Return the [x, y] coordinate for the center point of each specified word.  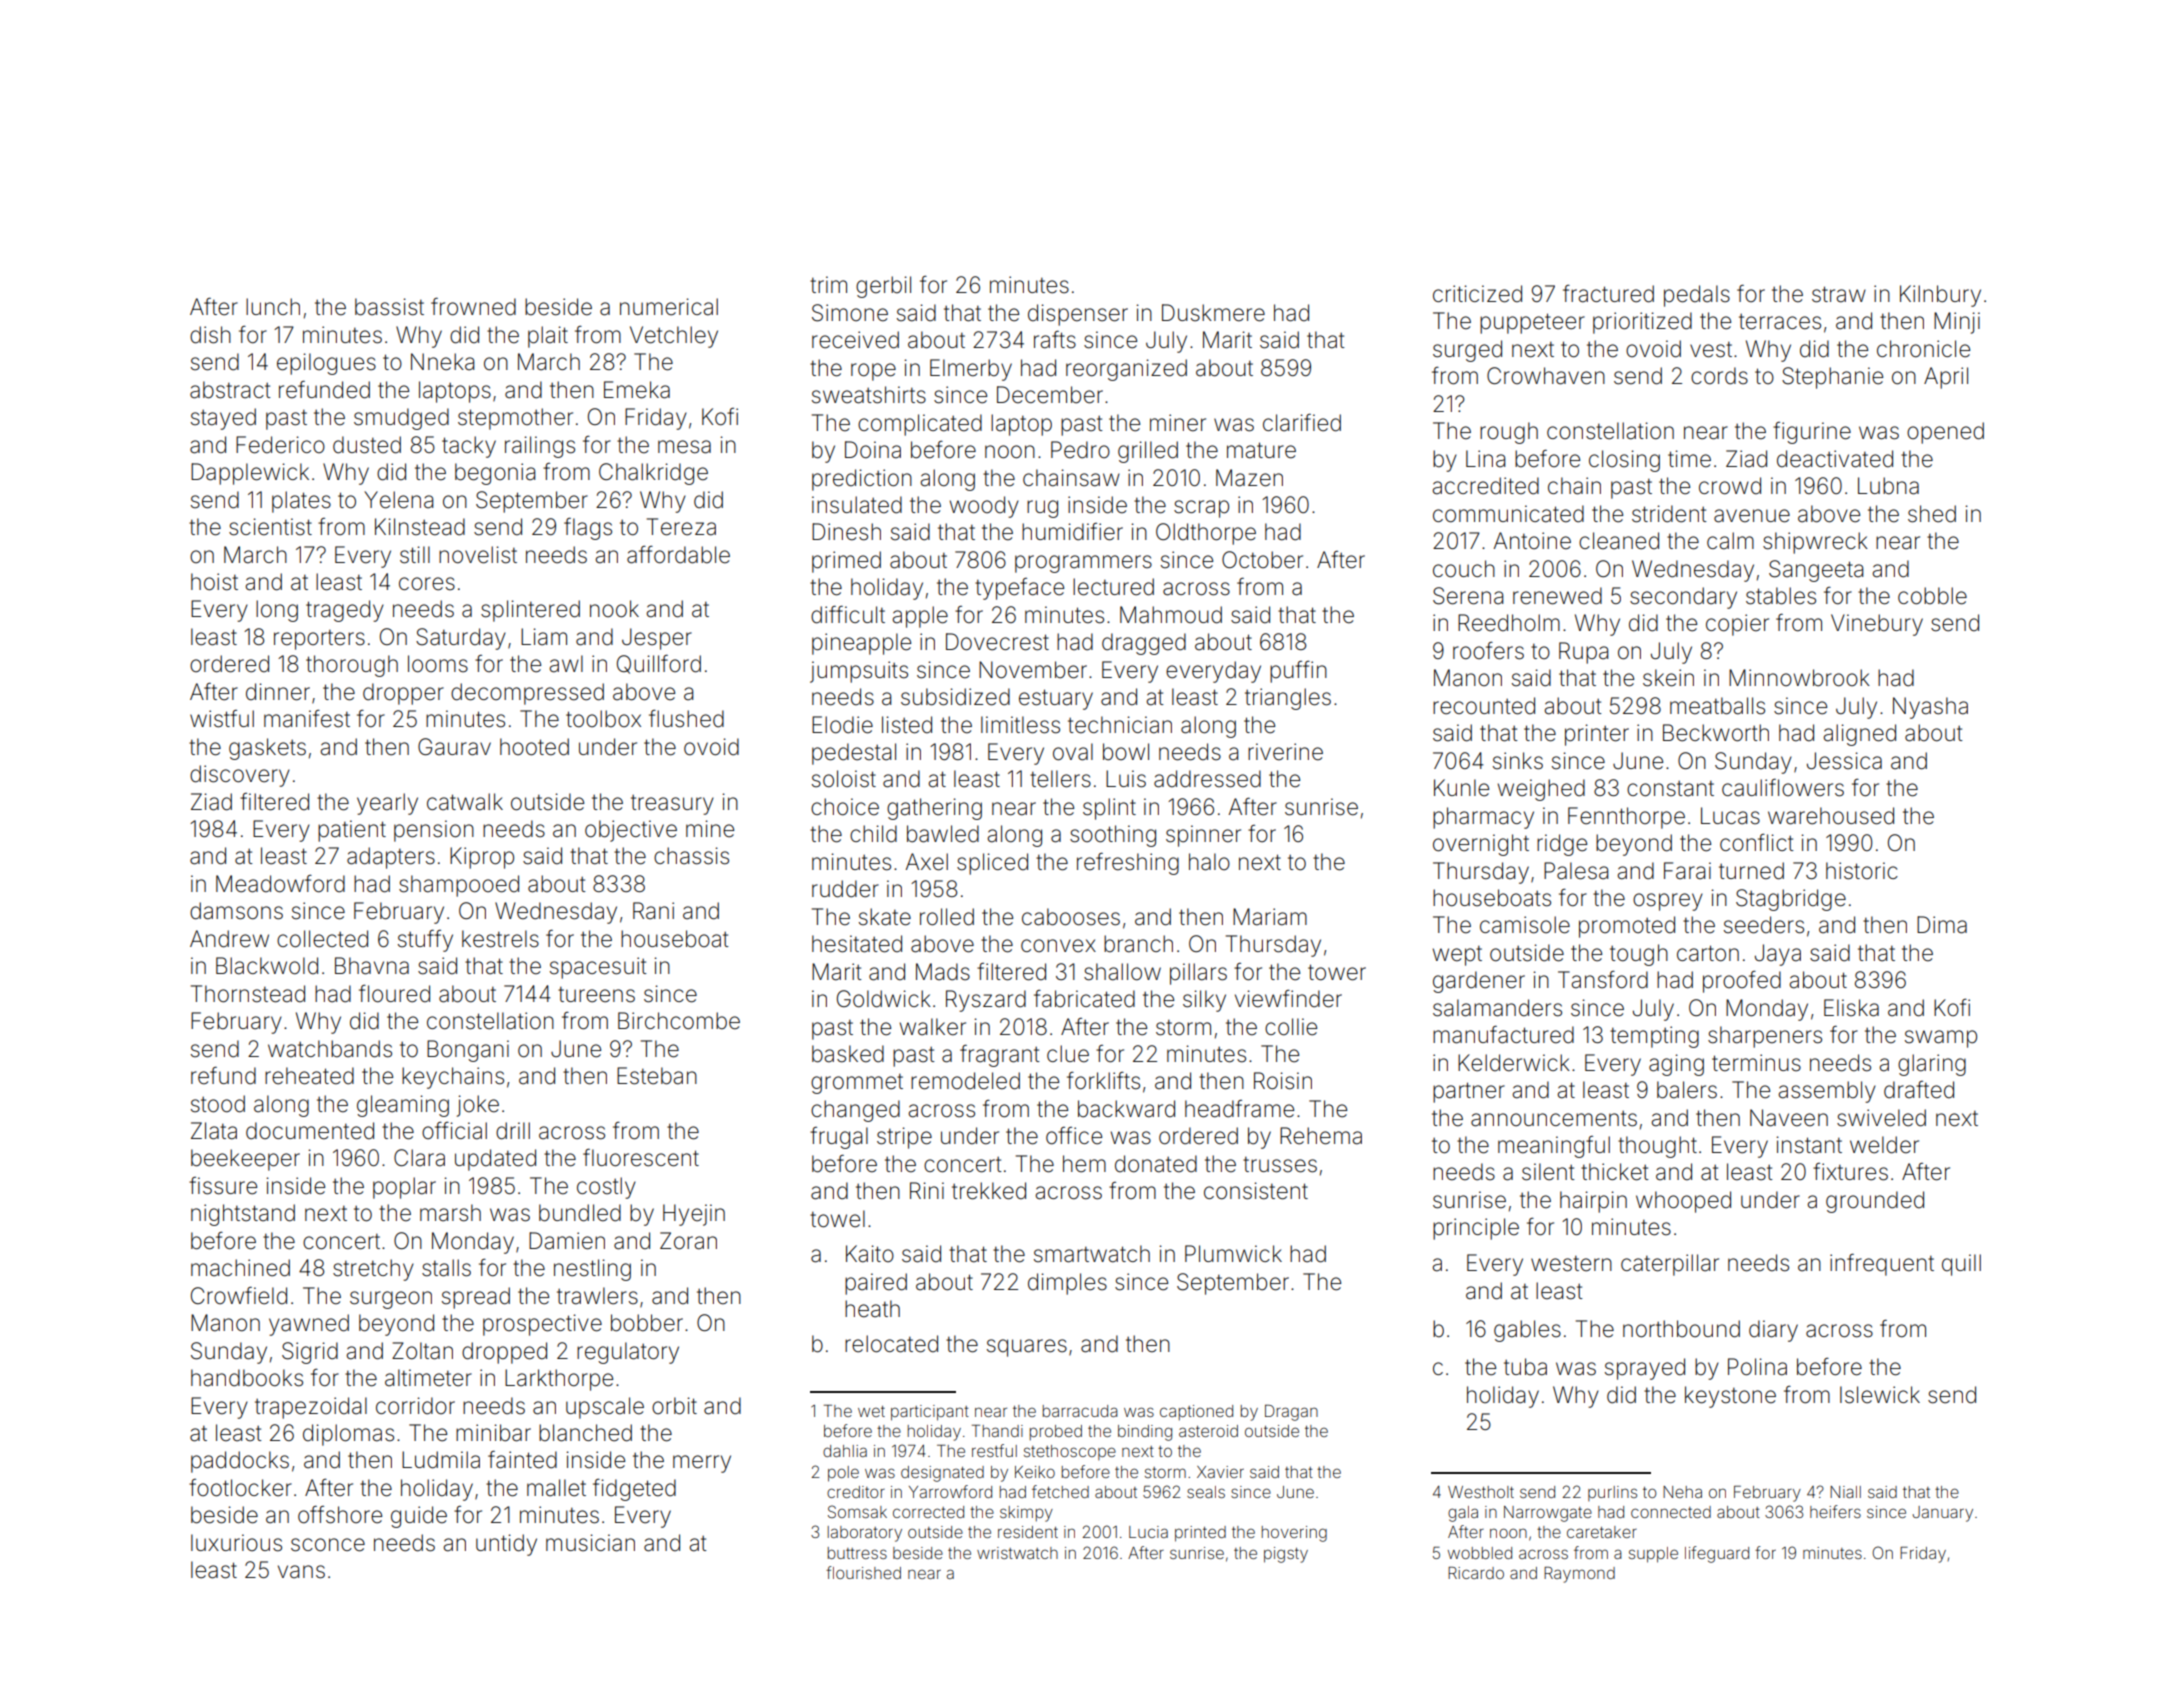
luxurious [236, 1543]
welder [1884, 1145]
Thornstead [248, 994]
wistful [222, 719]
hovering [1294, 1534]
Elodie [842, 725]
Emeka [637, 390]
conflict [1757, 842]
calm [1730, 541]
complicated [920, 425]
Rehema [1321, 1136]
